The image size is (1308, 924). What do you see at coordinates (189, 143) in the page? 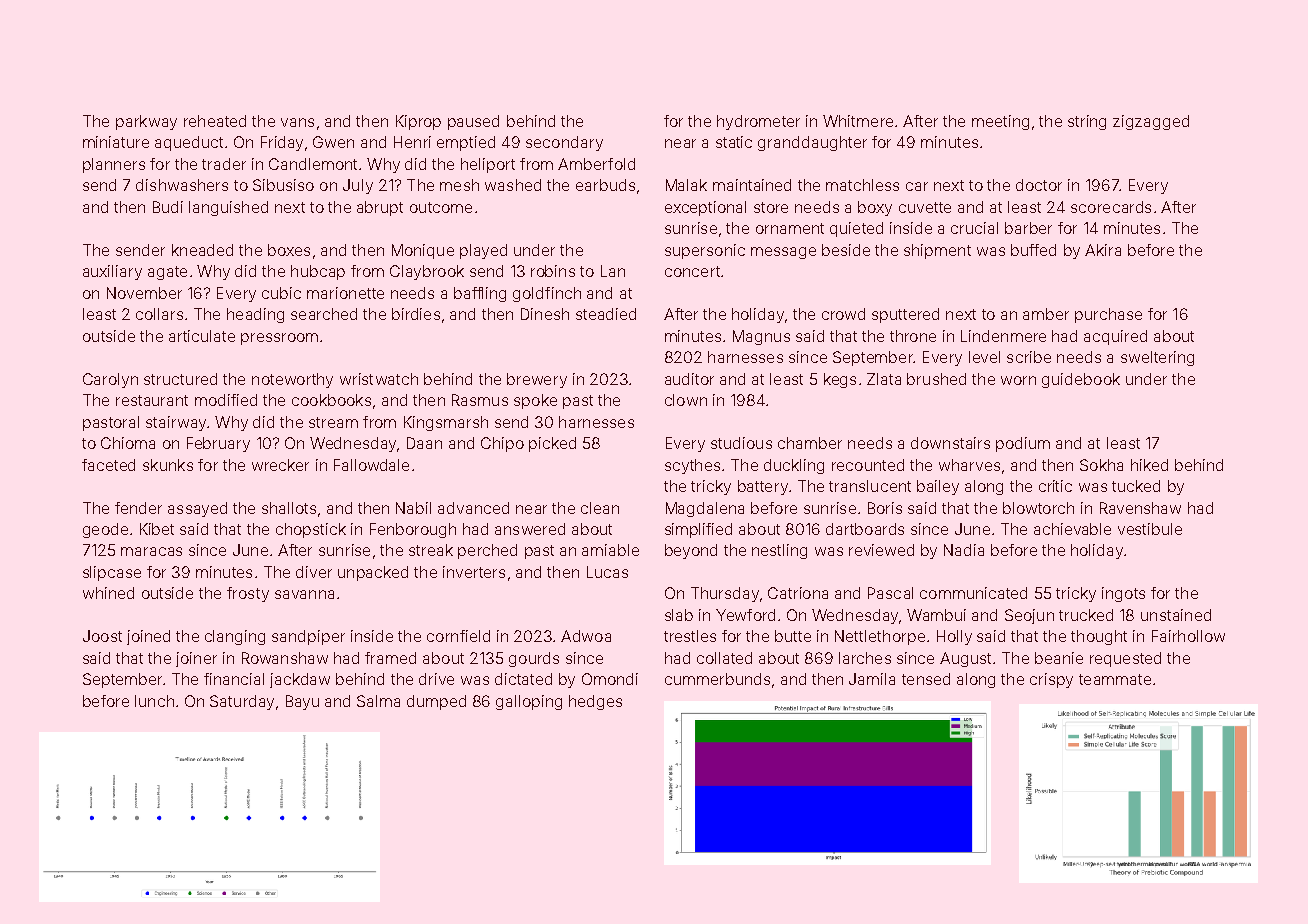
I see `aqueduct` at bounding box center [189, 143].
